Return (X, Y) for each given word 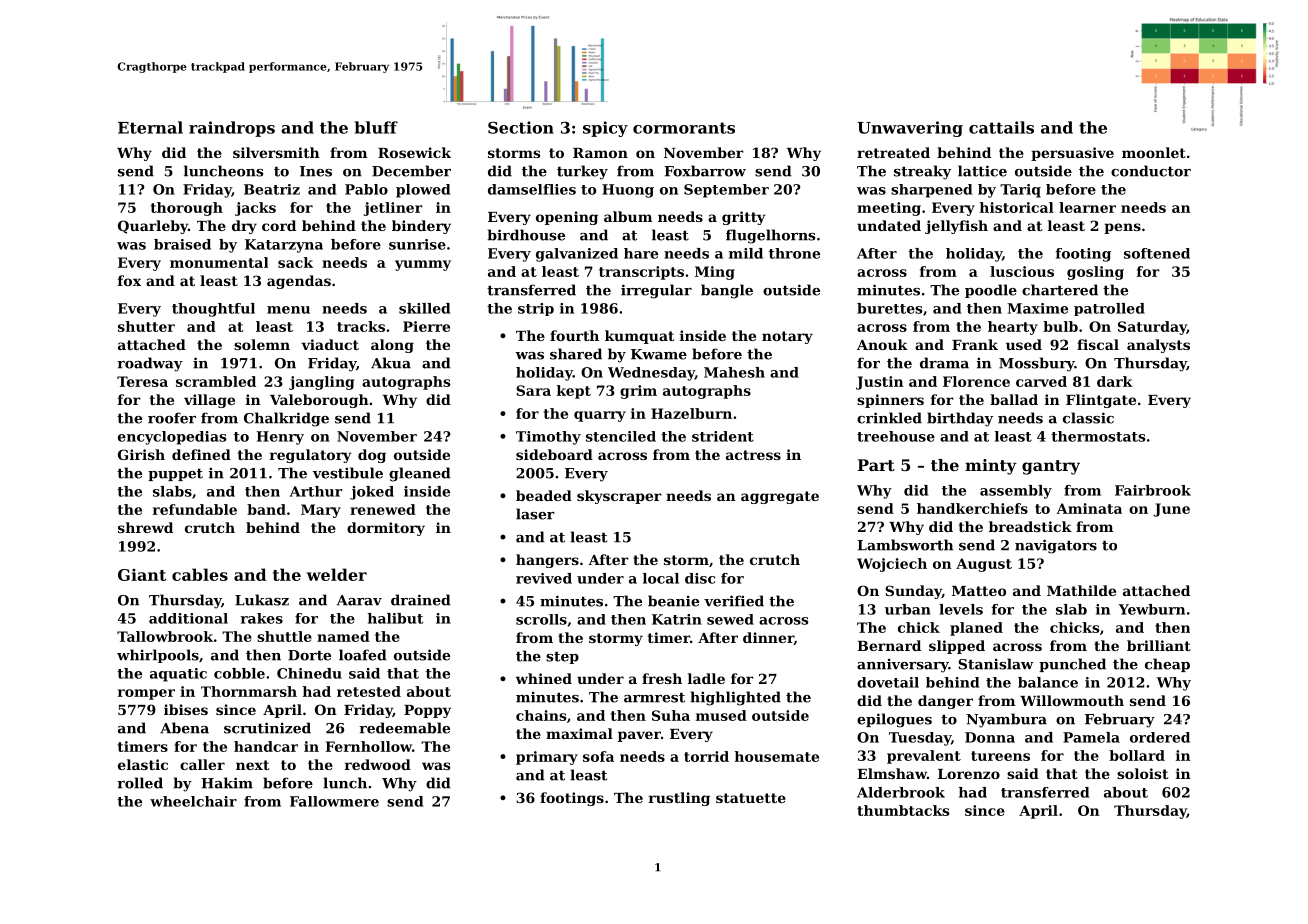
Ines (316, 171)
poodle (991, 291)
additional (188, 618)
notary (787, 337)
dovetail (888, 682)
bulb (1060, 326)
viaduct (330, 344)
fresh (662, 678)
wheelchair (193, 801)
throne (794, 253)
